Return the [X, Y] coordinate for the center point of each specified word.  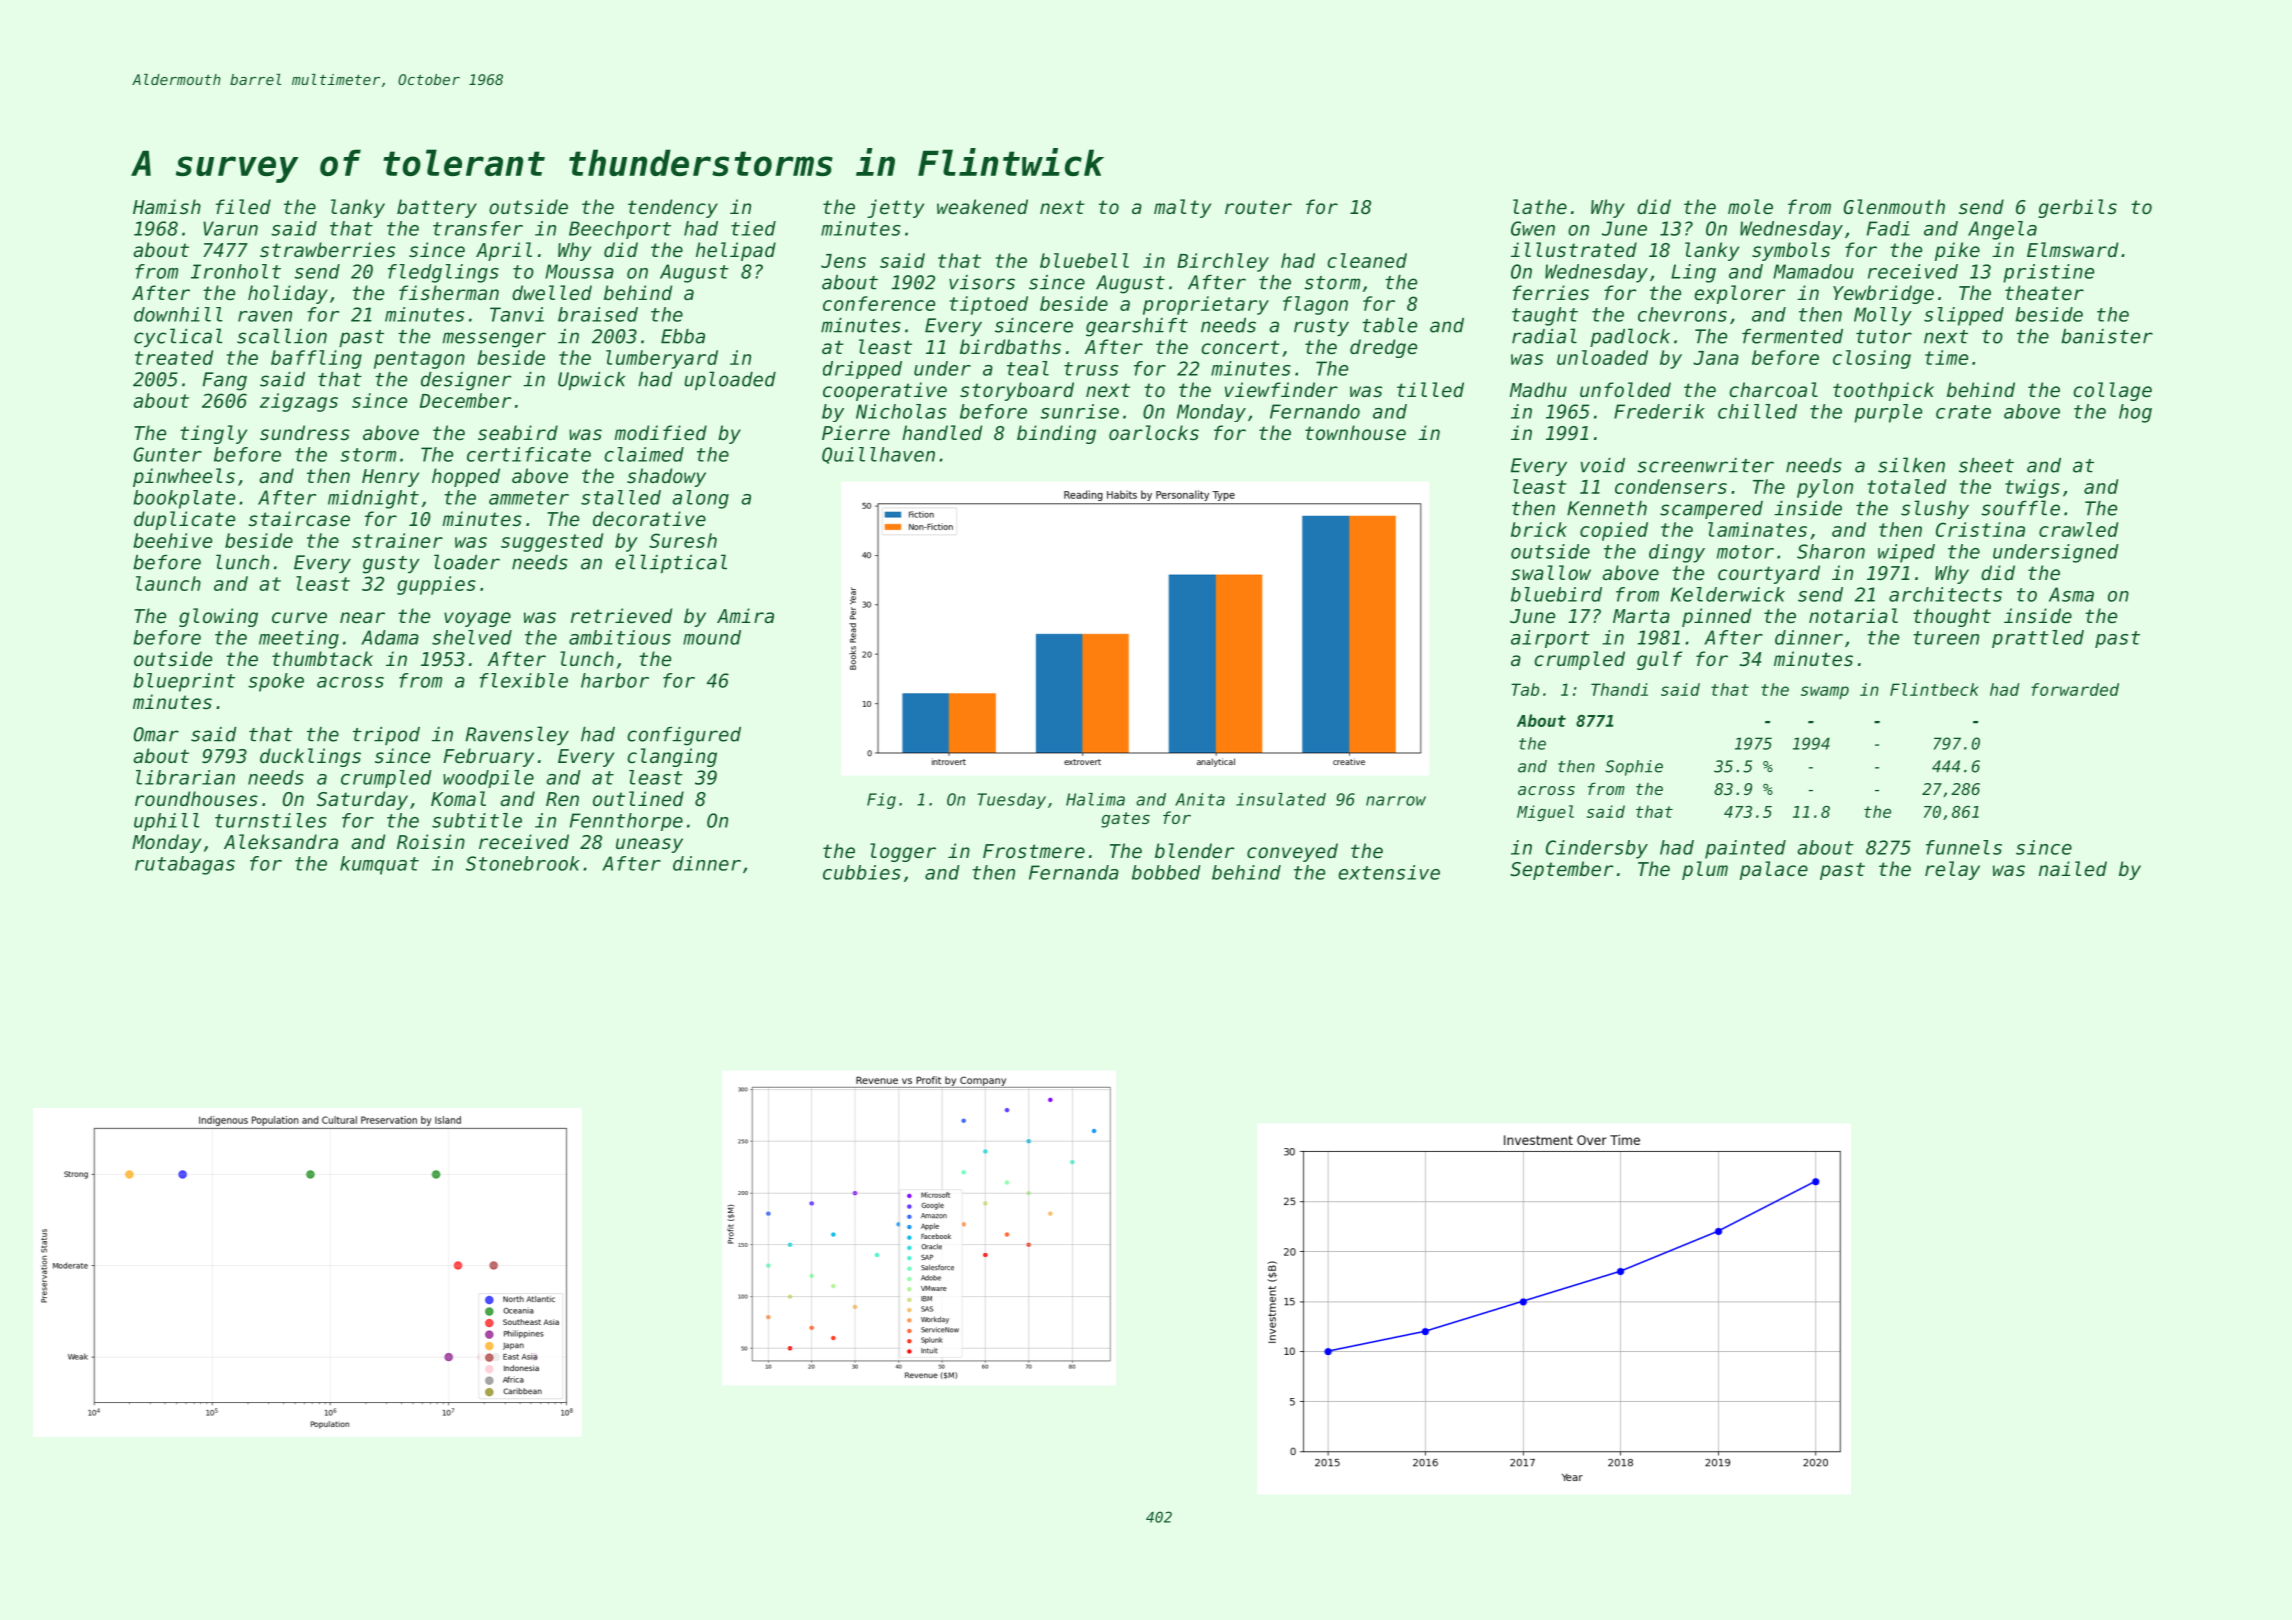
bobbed [1166, 872]
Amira [745, 615]
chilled [1757, 411]
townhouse [1355, 432]
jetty [895, 208]
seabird [518, 432]
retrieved [621, 615]
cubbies [862, 872]
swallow [1551, 572]
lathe [1540, 206]
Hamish [167, 206]
